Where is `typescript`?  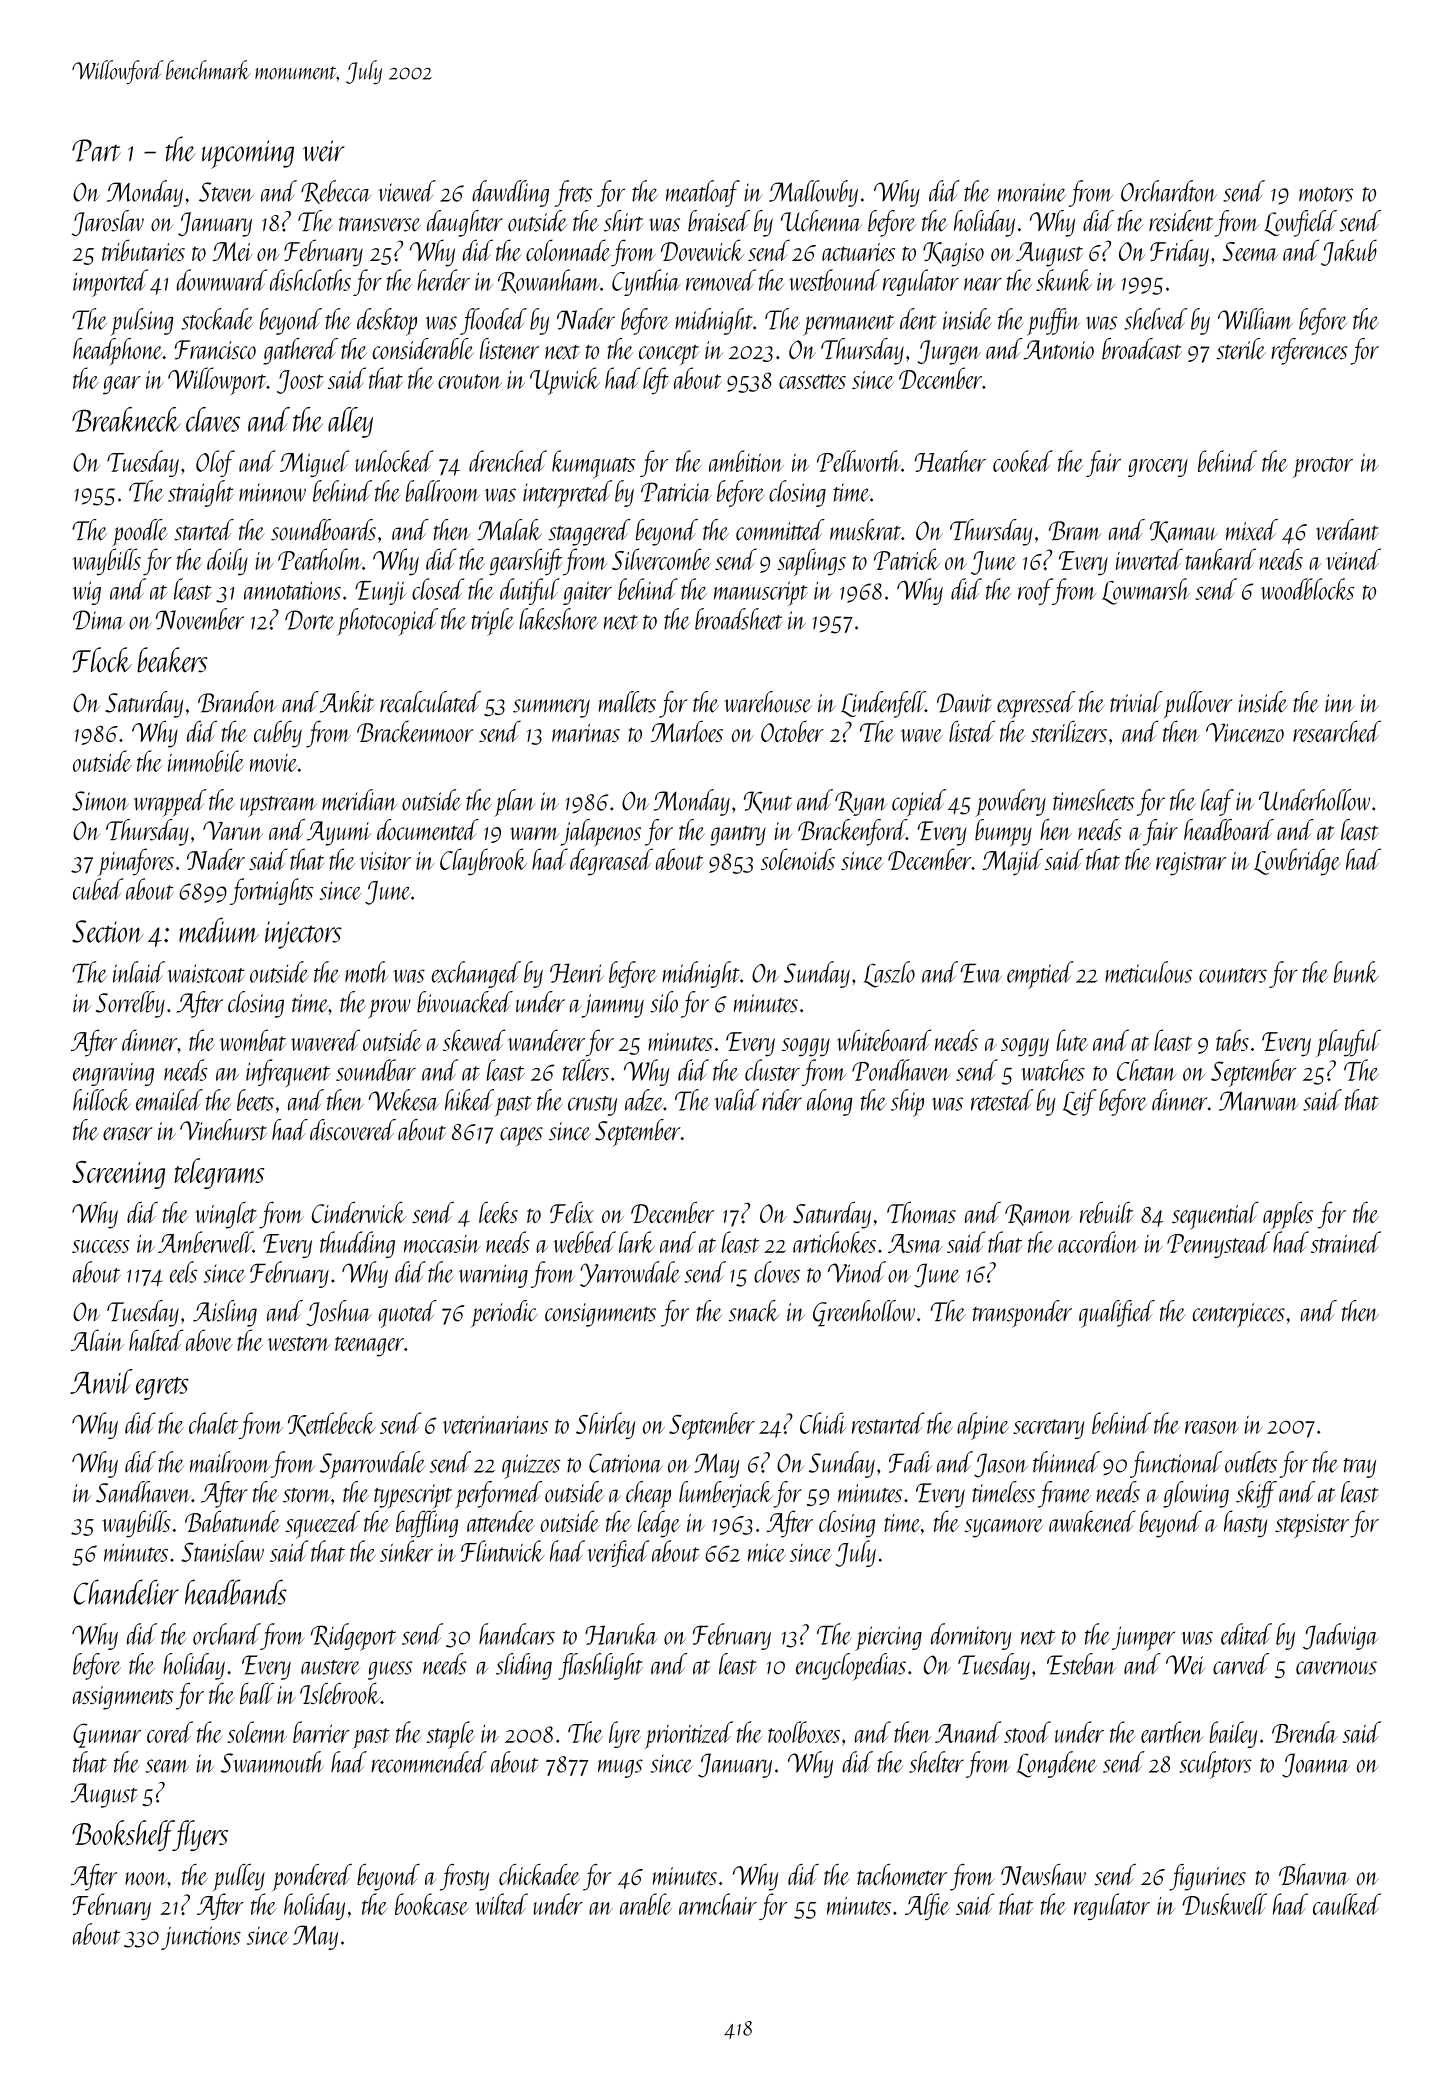
typescript is located at coordinates (413, 1496).
